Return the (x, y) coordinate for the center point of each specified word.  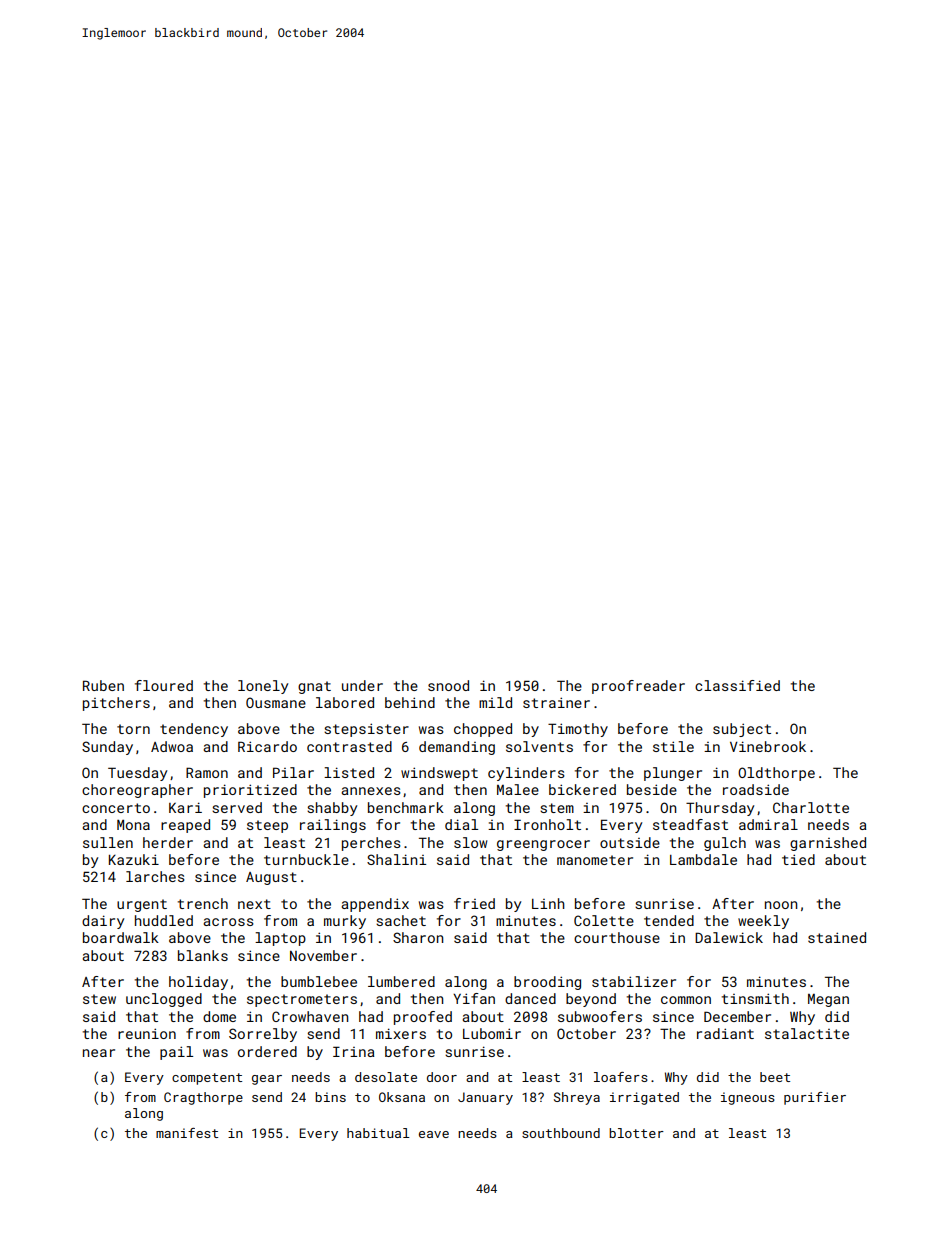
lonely (263, 687)
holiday (198, 983)
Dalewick (729, 937)
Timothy (578, 730)
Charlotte (811, 807)
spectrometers (302, 1000)
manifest (187, 1133)
